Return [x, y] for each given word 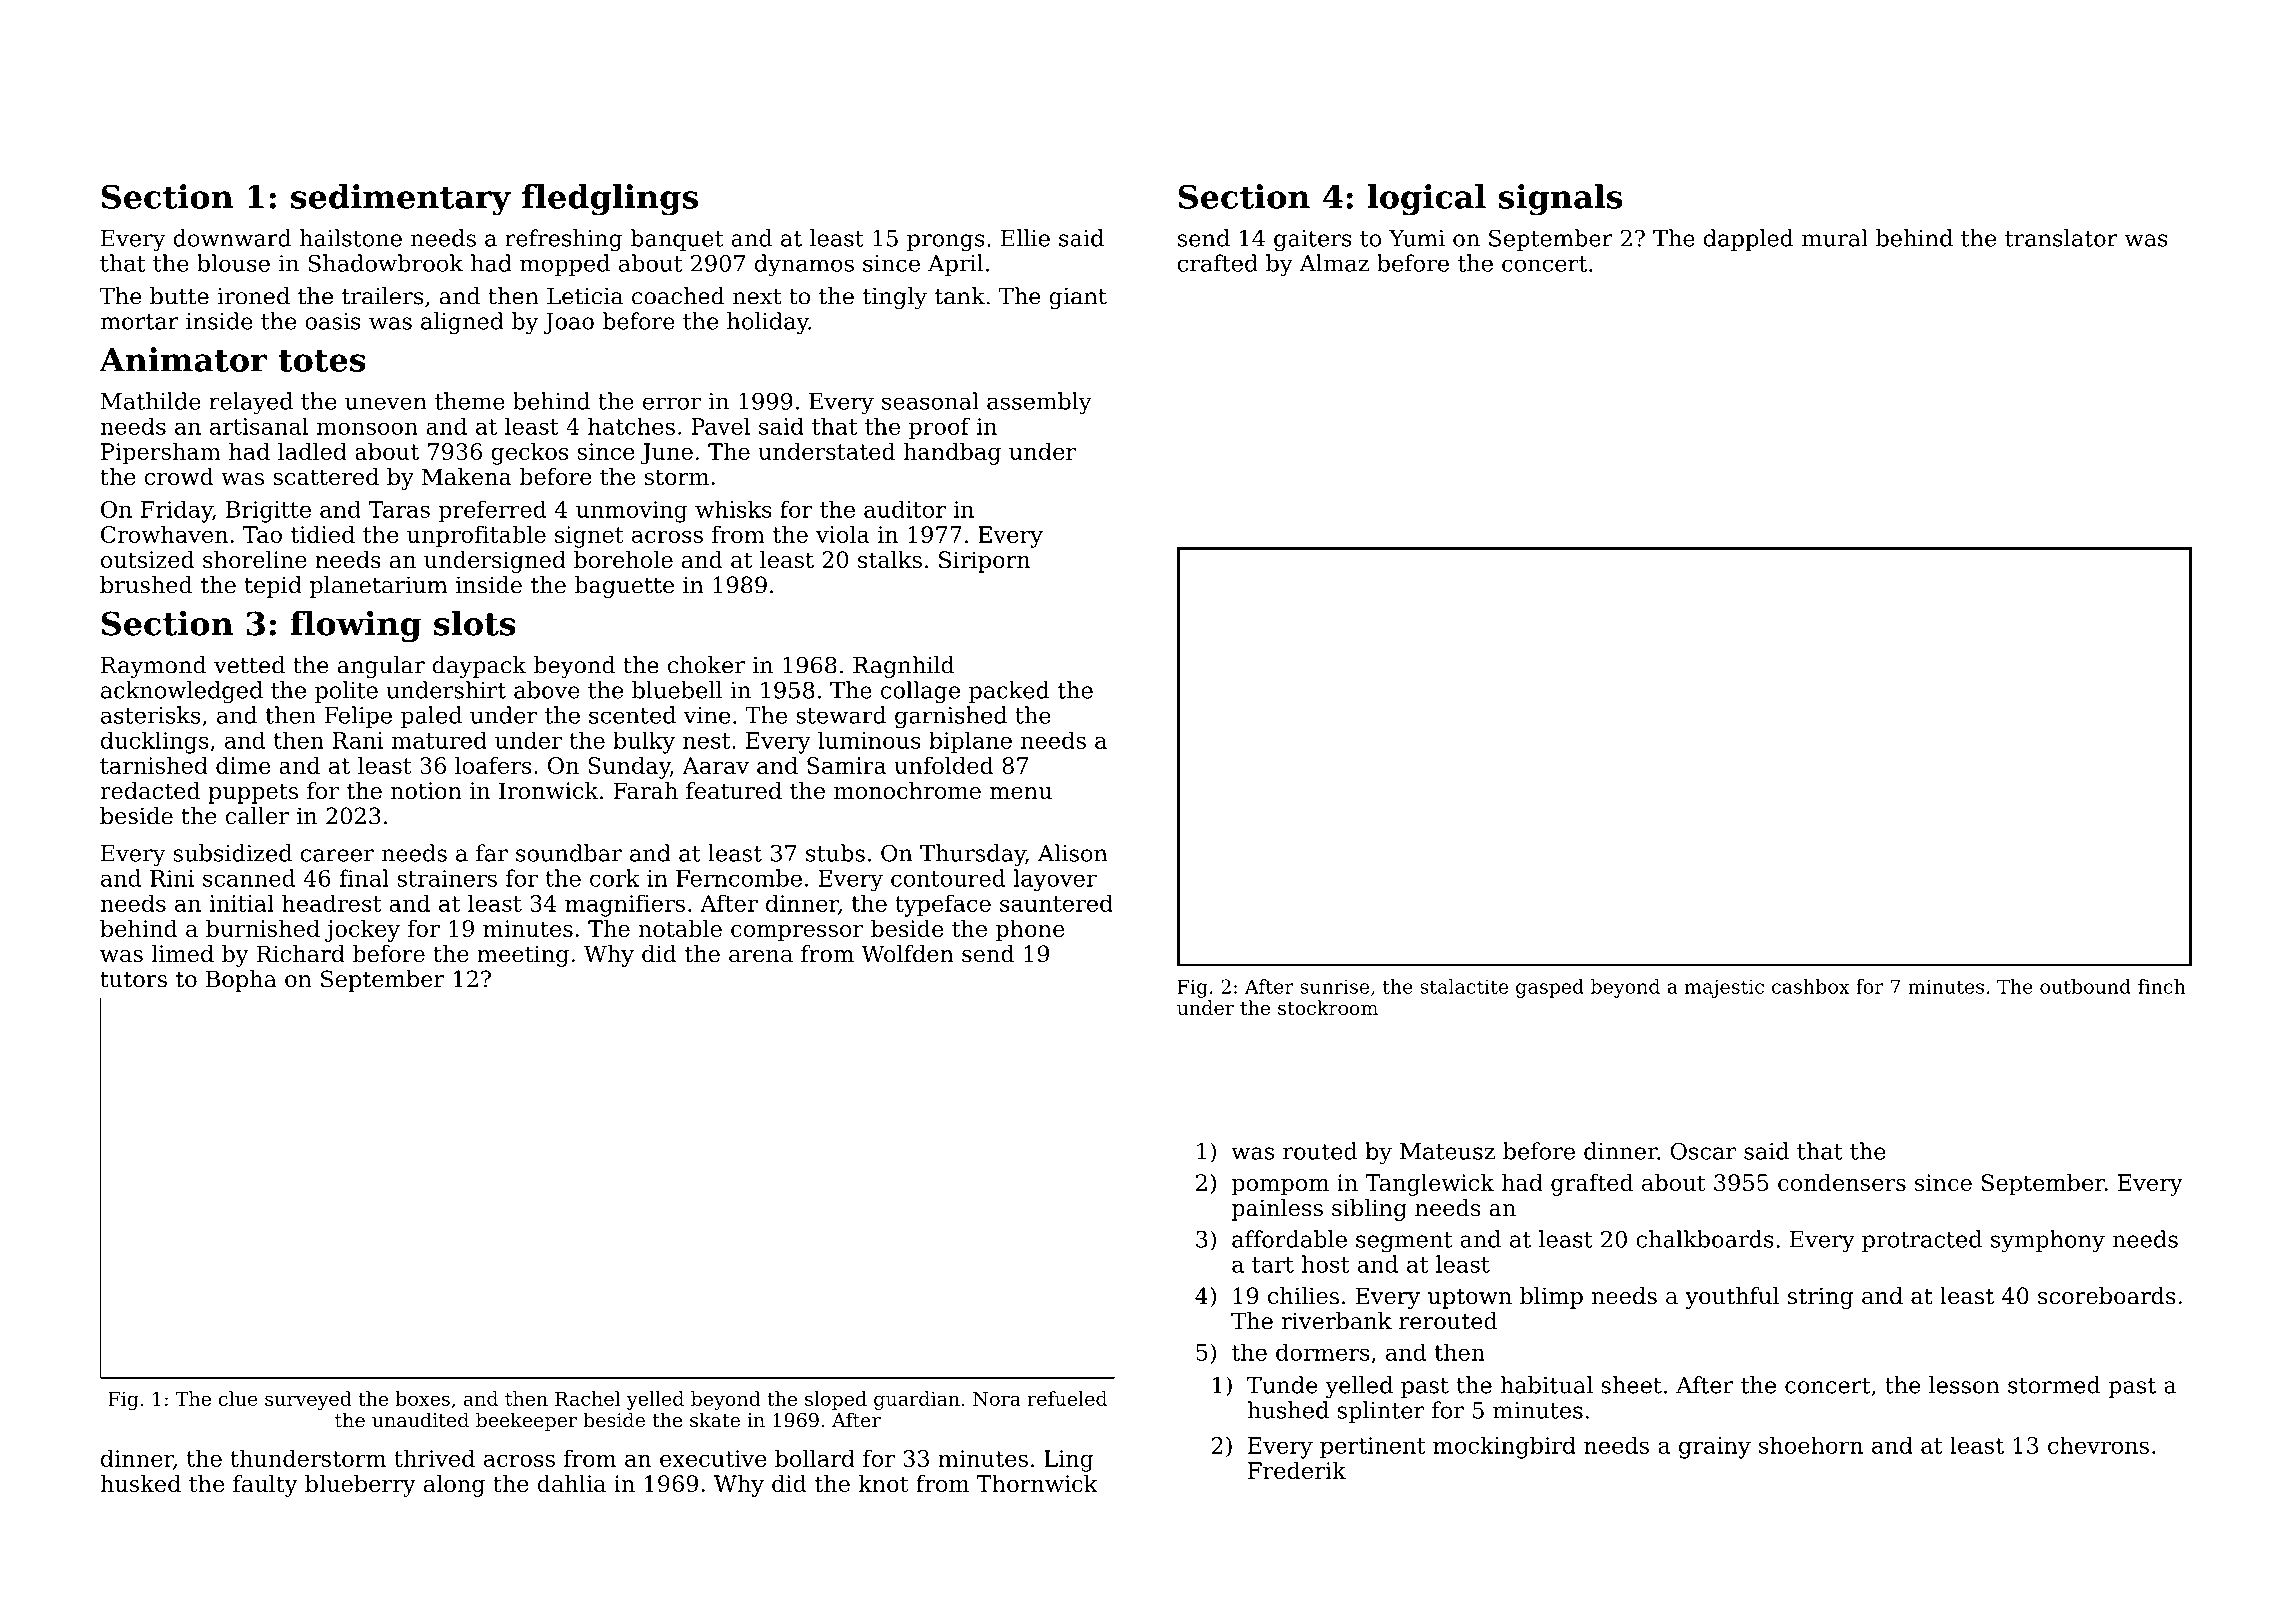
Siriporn [984, 562]
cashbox [1810, 986]
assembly [1039, 403]
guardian [917, 1400]
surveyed [308, 1400]
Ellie [1025, 238]
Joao [568, 323]
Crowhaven [164, 534]
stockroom [1328, 1007]
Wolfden [907, 954]
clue [238, 1398]
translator [2061, 238]
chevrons [2098, 1445]
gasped [1550, 988]
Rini [172, 878]
